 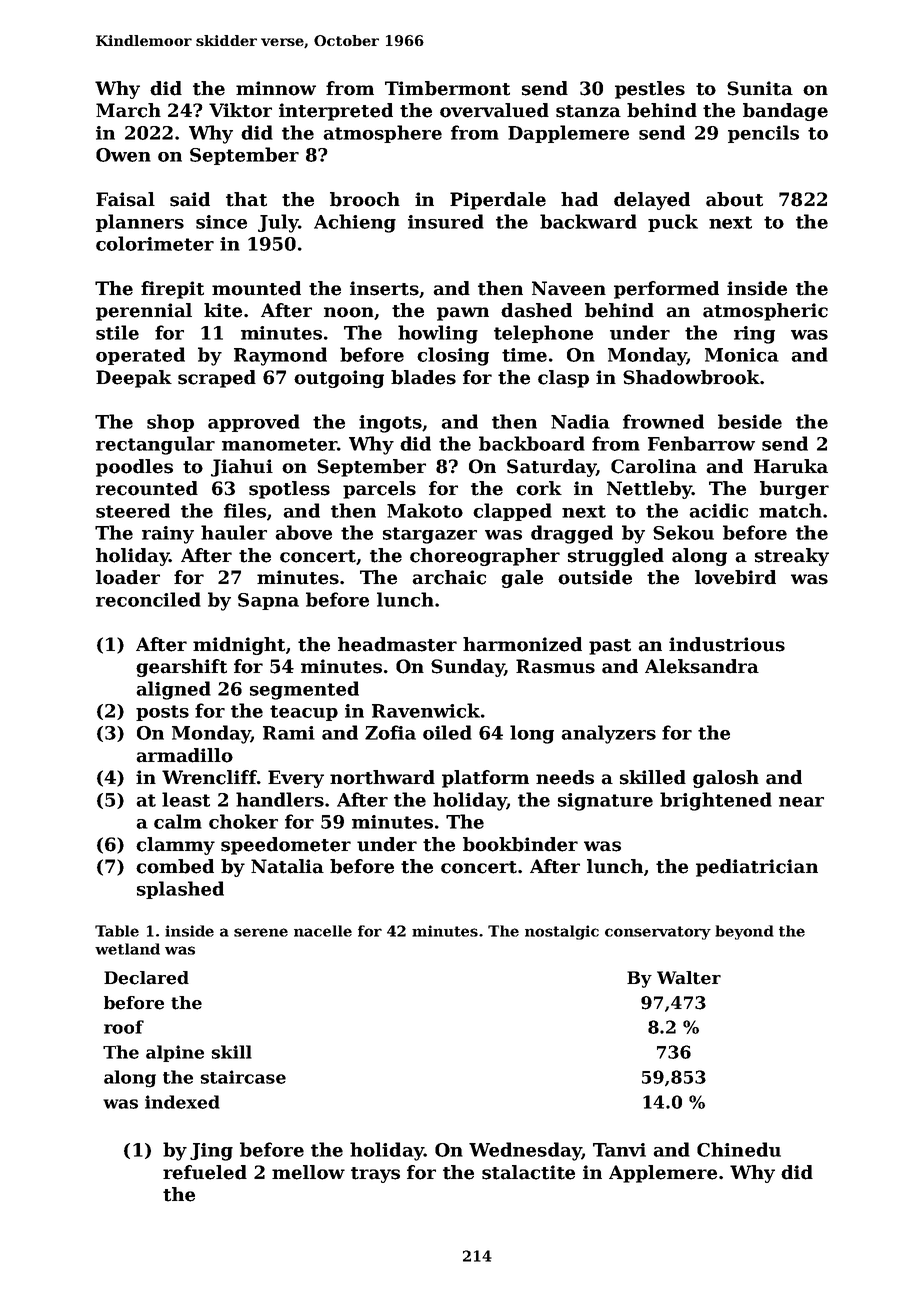 I want to click on minnow, so click(x=276, y=88).
